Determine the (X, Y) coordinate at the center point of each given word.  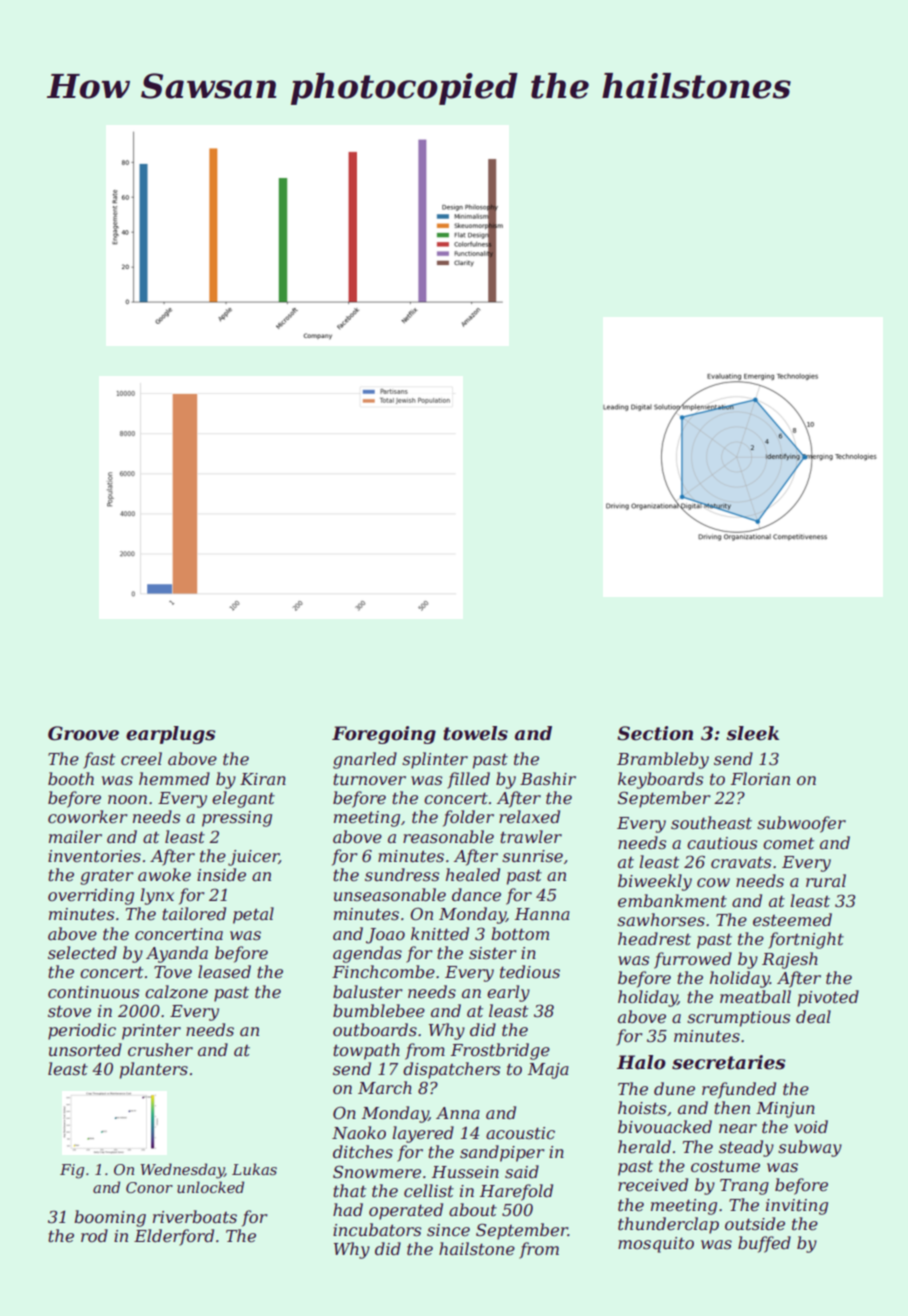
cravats (741, 862)
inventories (94, 856)
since (448, 1230)
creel (141, 758)
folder (468, 818)
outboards (375, 1029)
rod (94, 1235)
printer (151, 1032)
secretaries (728, 1062)
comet (788, 843)
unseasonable (390, 894)
